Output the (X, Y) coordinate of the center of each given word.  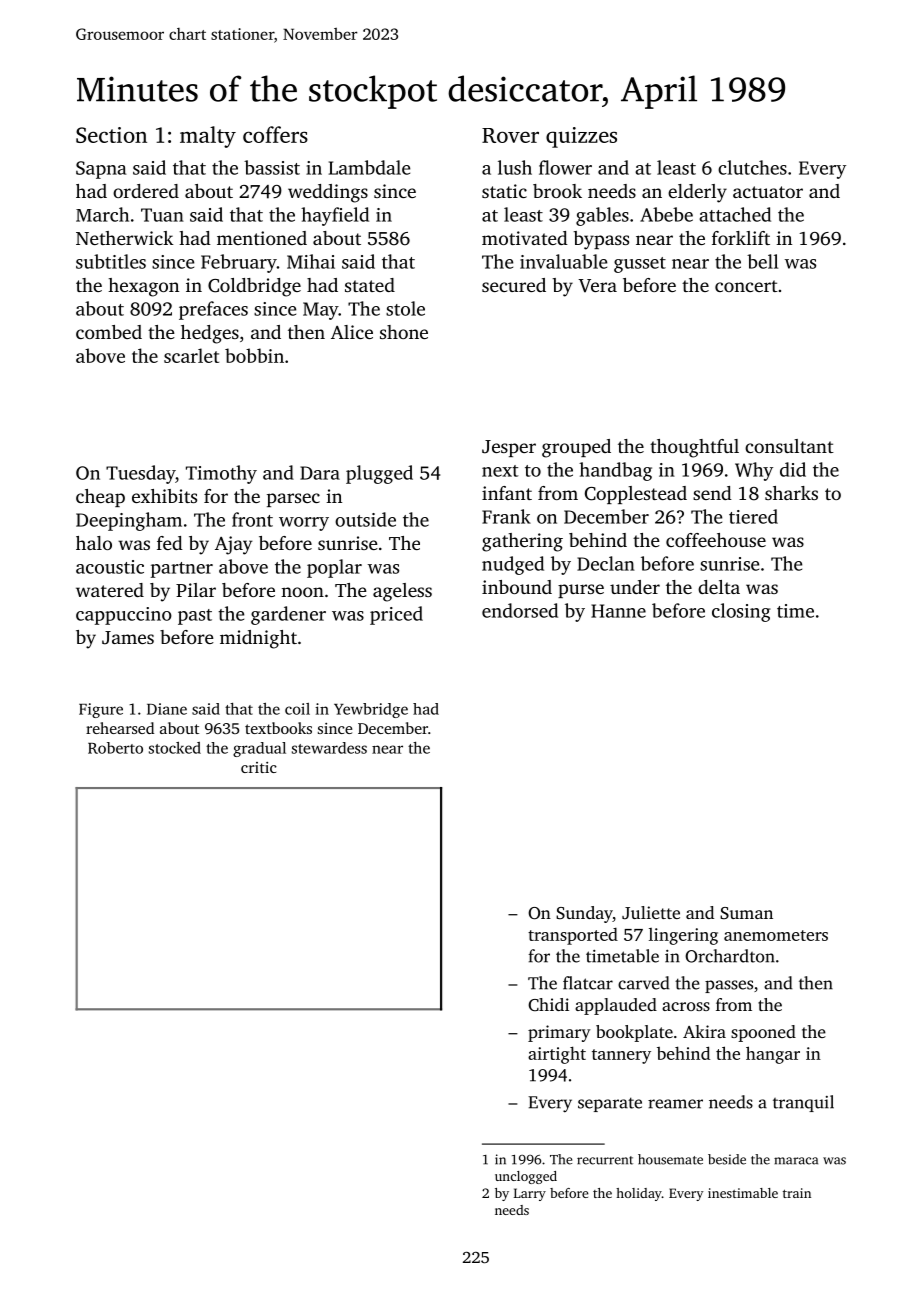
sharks (791, 493)
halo (94, 543)
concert (746, 286)
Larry (530, 1194)
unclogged (526, 1177)
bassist (272, 167)
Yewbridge (371, 710)
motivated (525, 238)
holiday (639, 1194)
